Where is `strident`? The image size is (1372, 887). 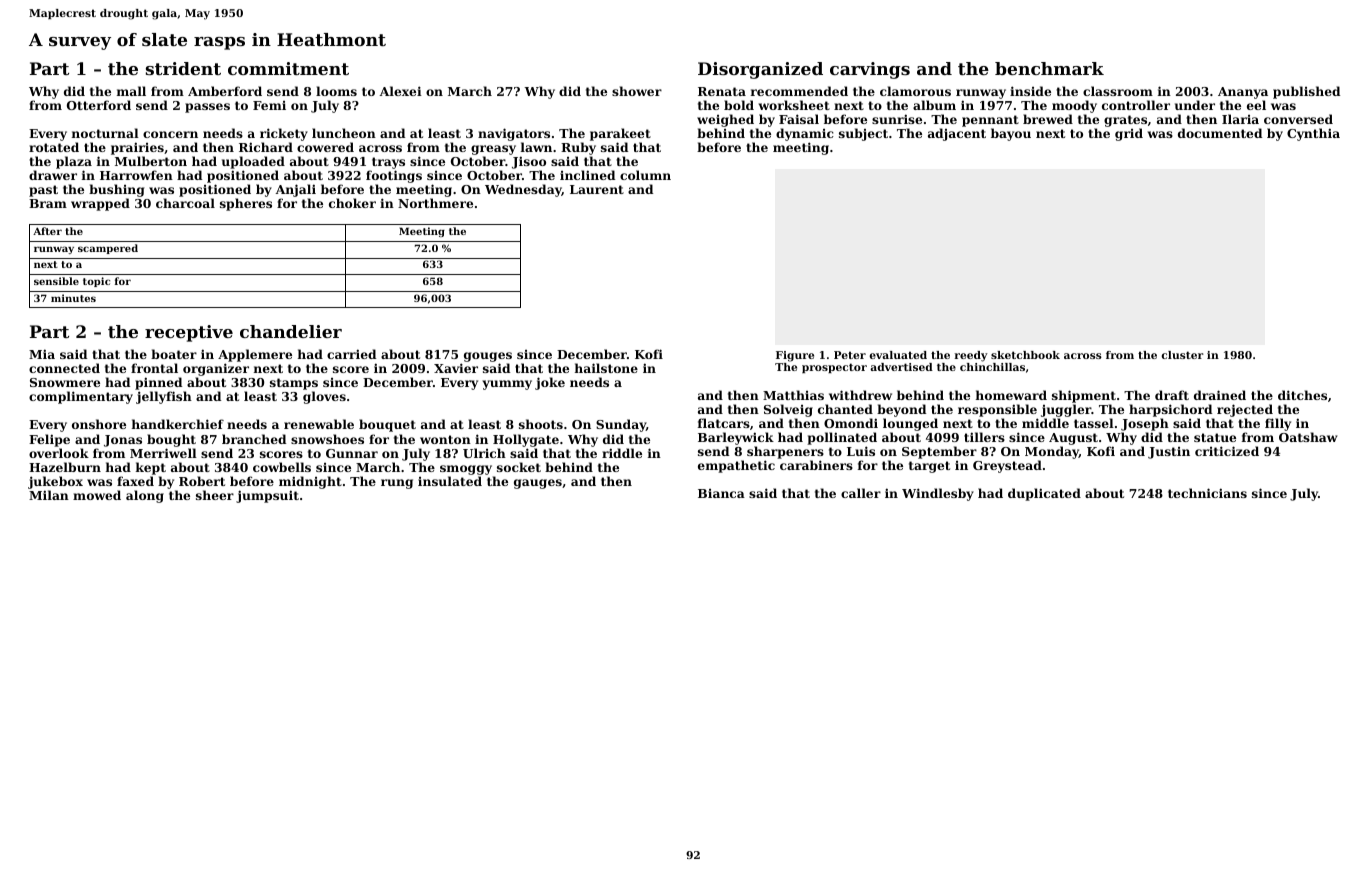 strident is located at coordinates (183, 68).
